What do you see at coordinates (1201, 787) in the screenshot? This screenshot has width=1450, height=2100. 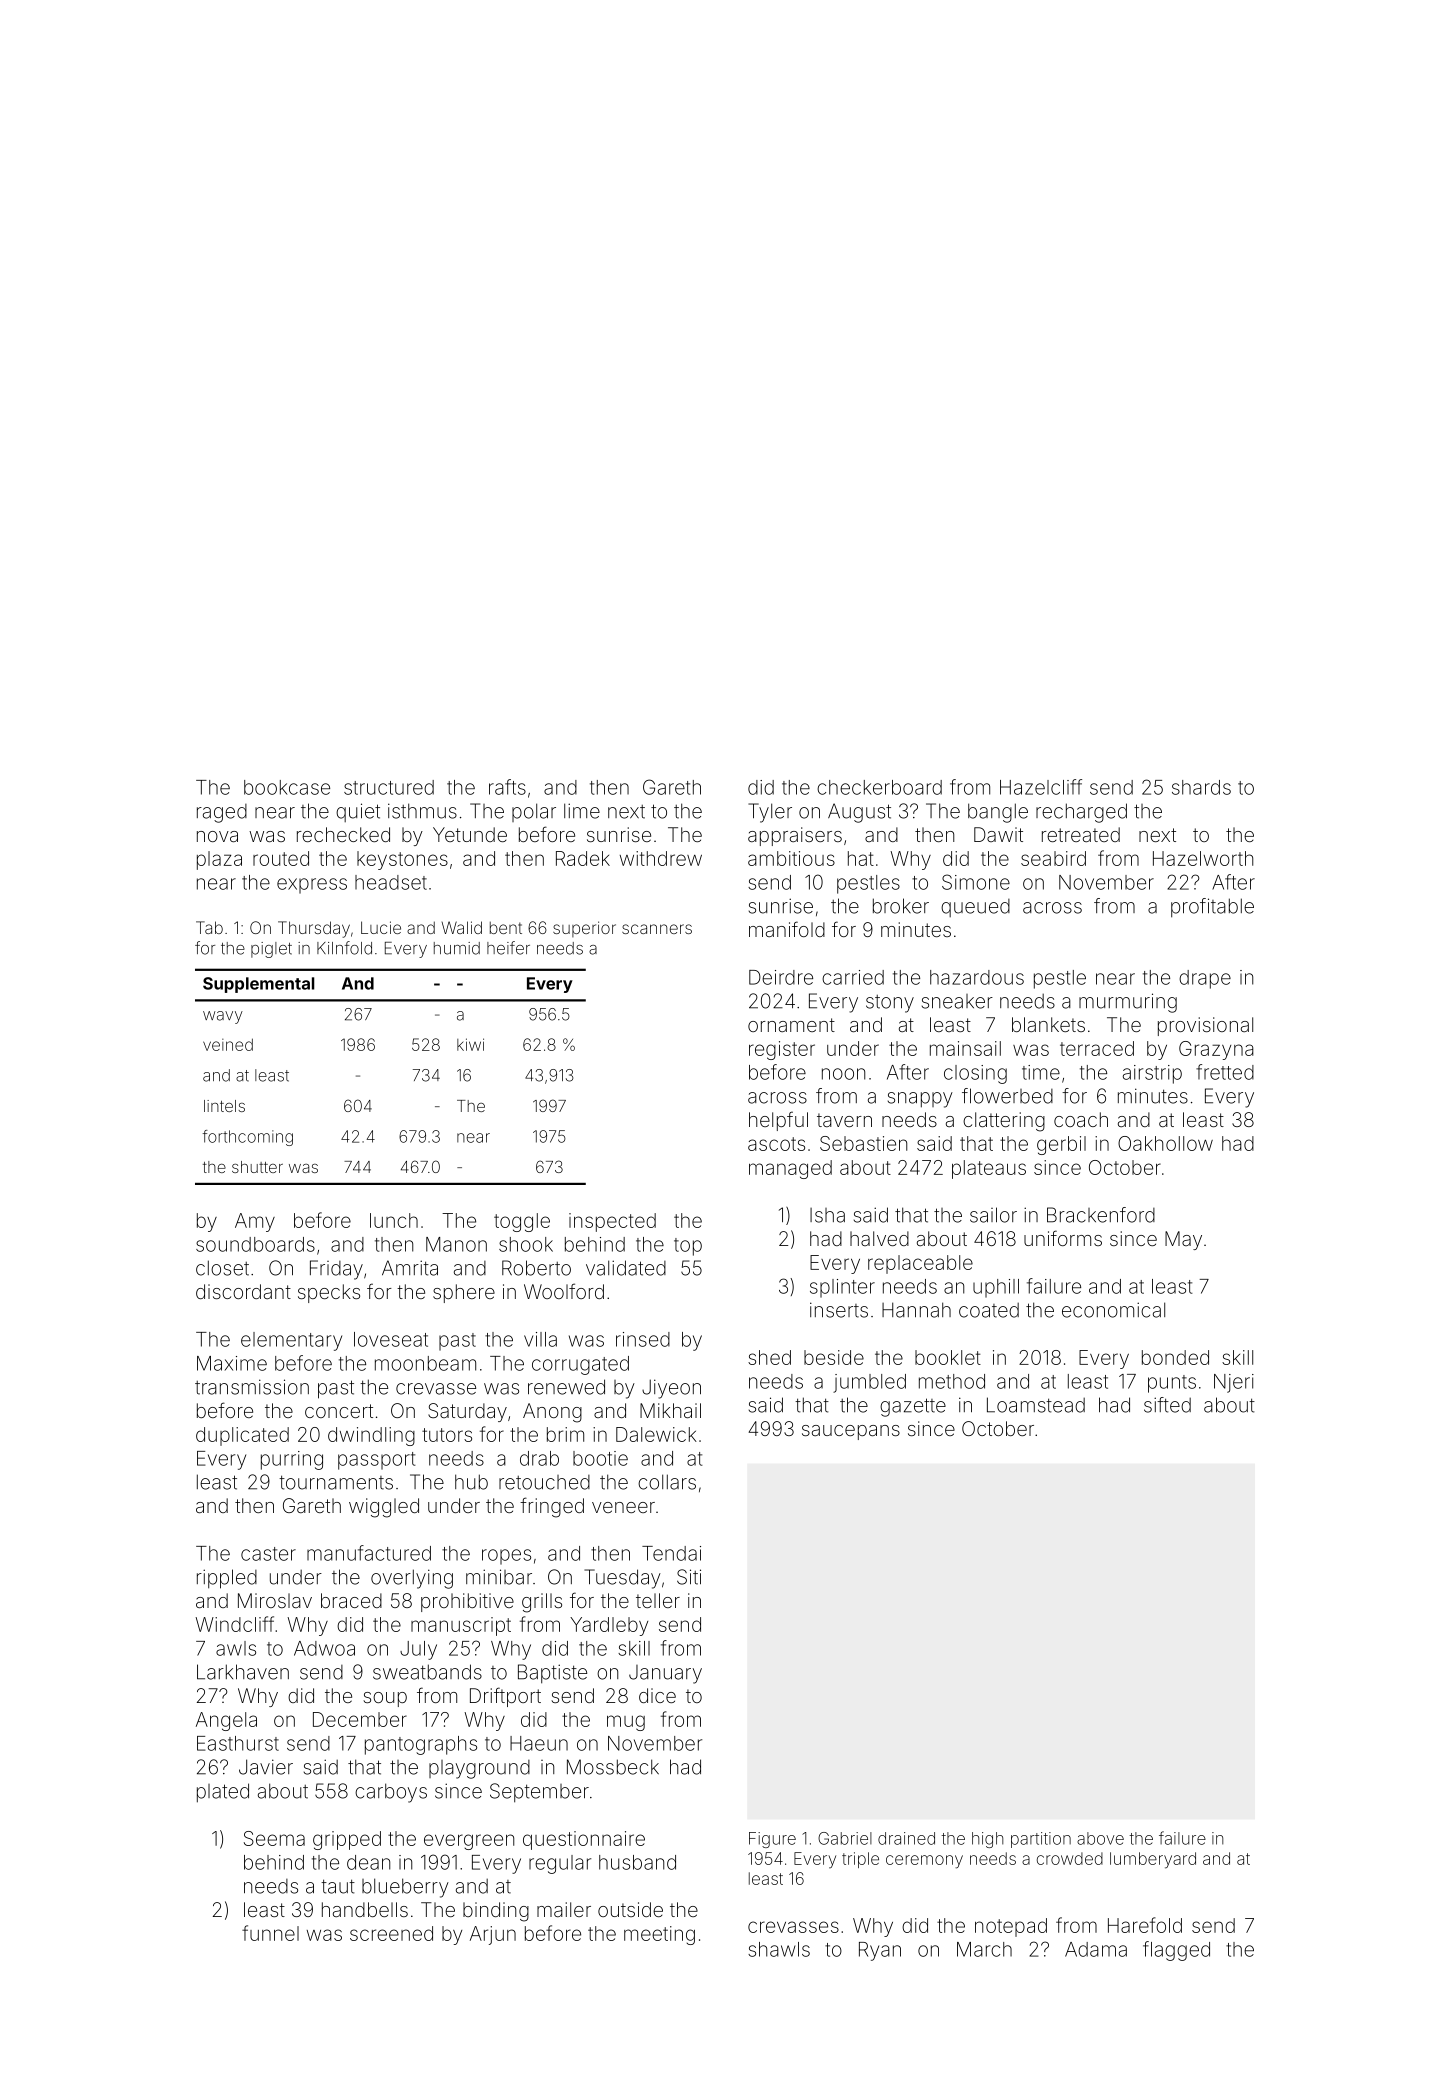 I see `shards` at bounding box center [1201, 787].
